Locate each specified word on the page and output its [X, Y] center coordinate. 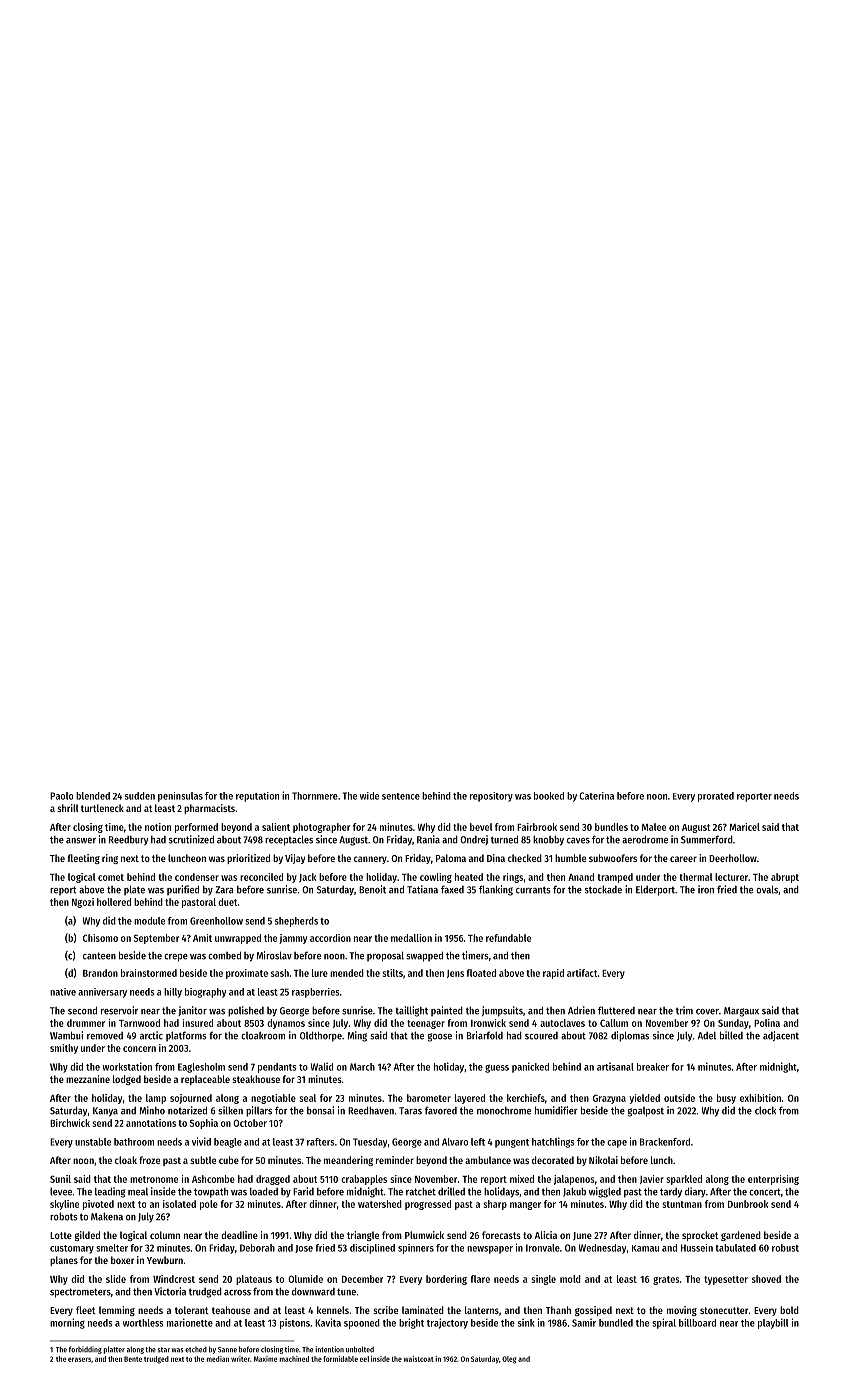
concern [139, 1049]
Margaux [741, 1012]
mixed [522, 1179]
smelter [112, 1248]
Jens [455, 974]
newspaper [490, 1250]
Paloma [451, 858]
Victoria [170, 1291]
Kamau [645, 1248]
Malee [654, 827]
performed [196, 828]
